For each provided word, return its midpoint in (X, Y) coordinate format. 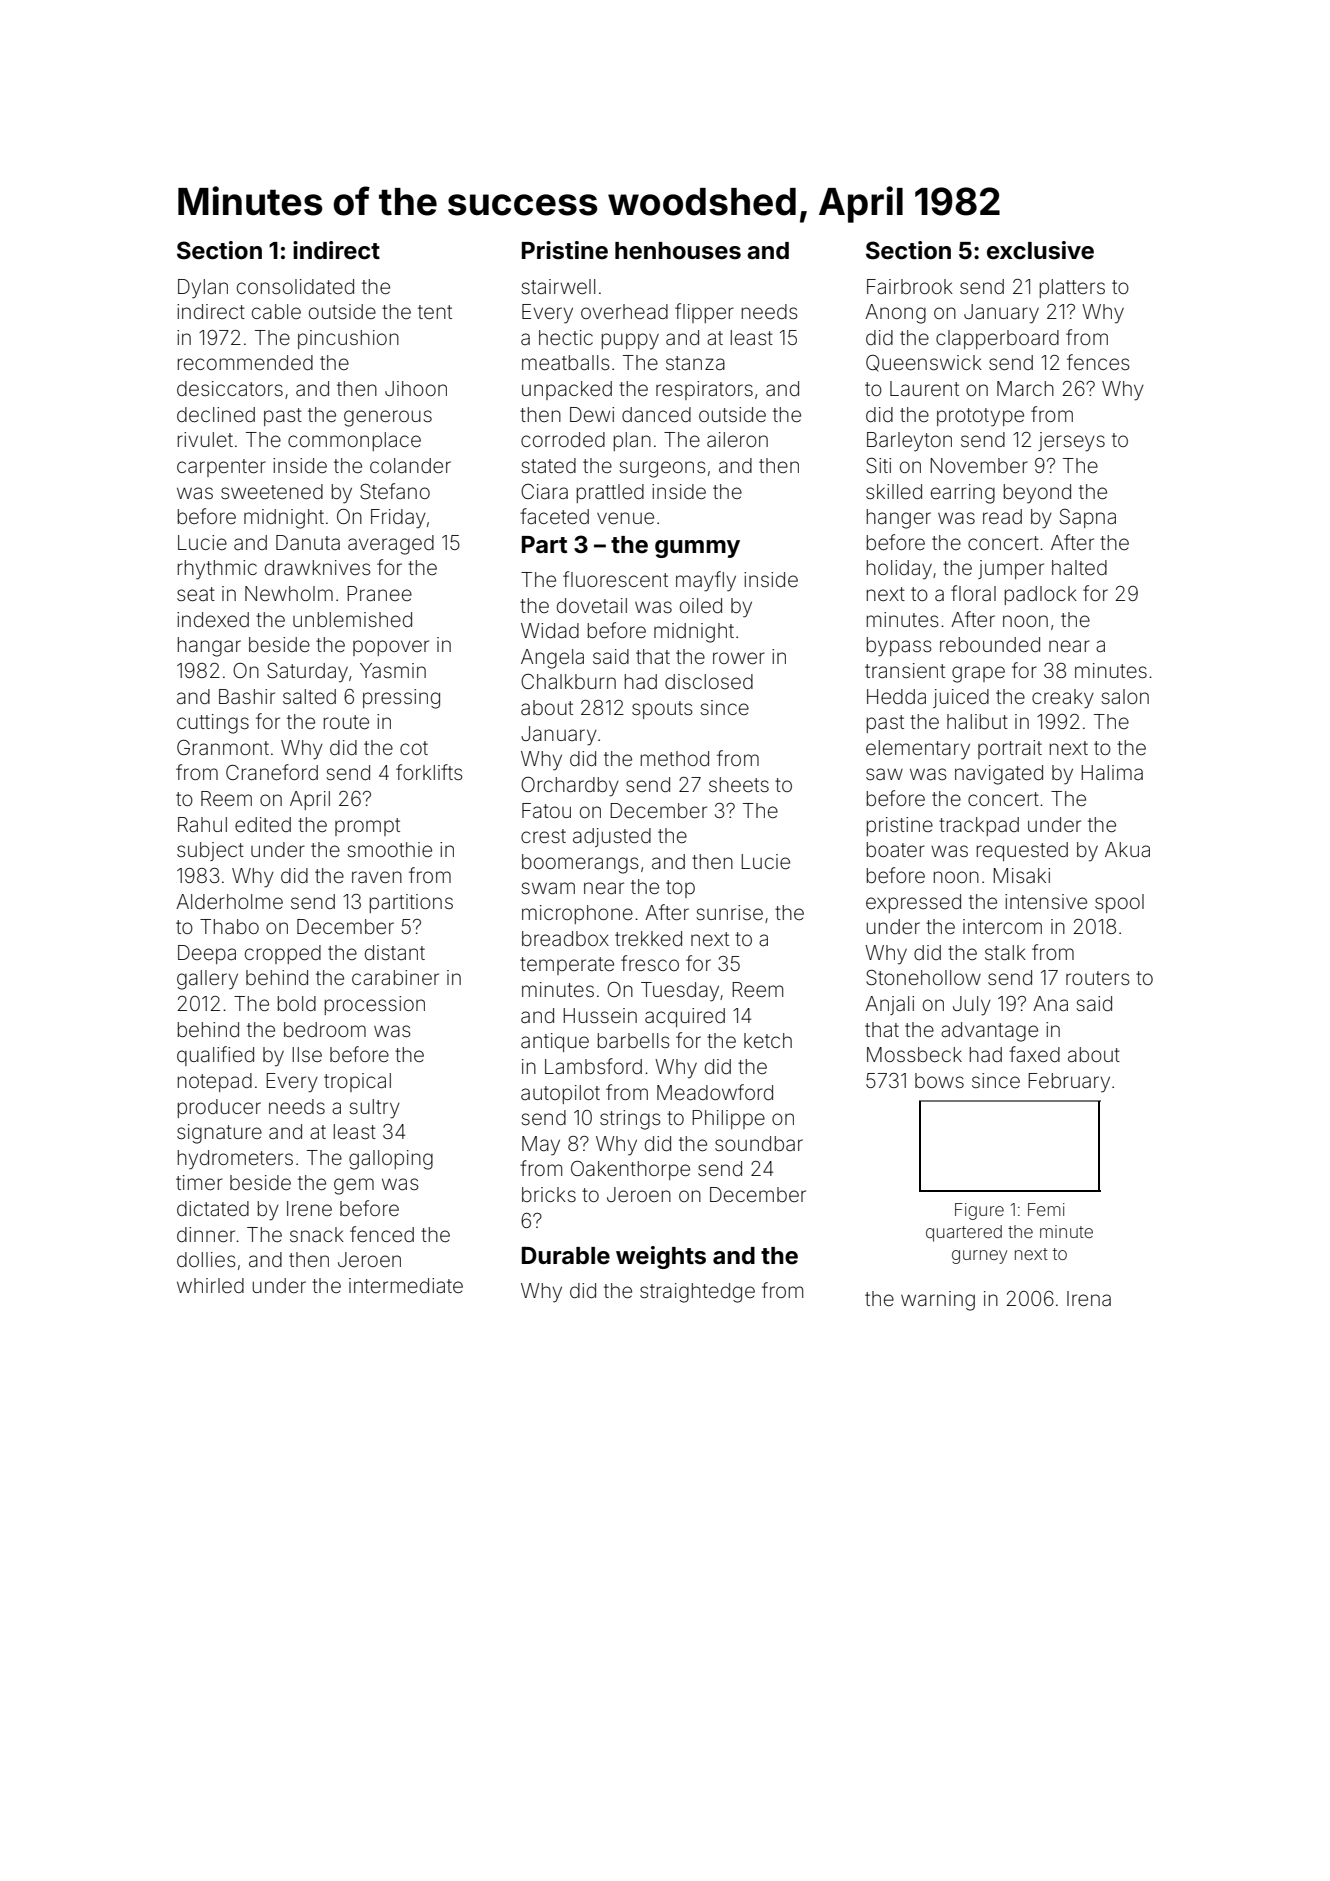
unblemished (352, 619)
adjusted (612, 837)
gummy (697, 549)
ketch (768, 1040)
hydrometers (235, 1160)
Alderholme (229, 901)
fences (1098, 362)
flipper (704, 313)
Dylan (203, 289)
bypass (899, 647)
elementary (918, 750)
